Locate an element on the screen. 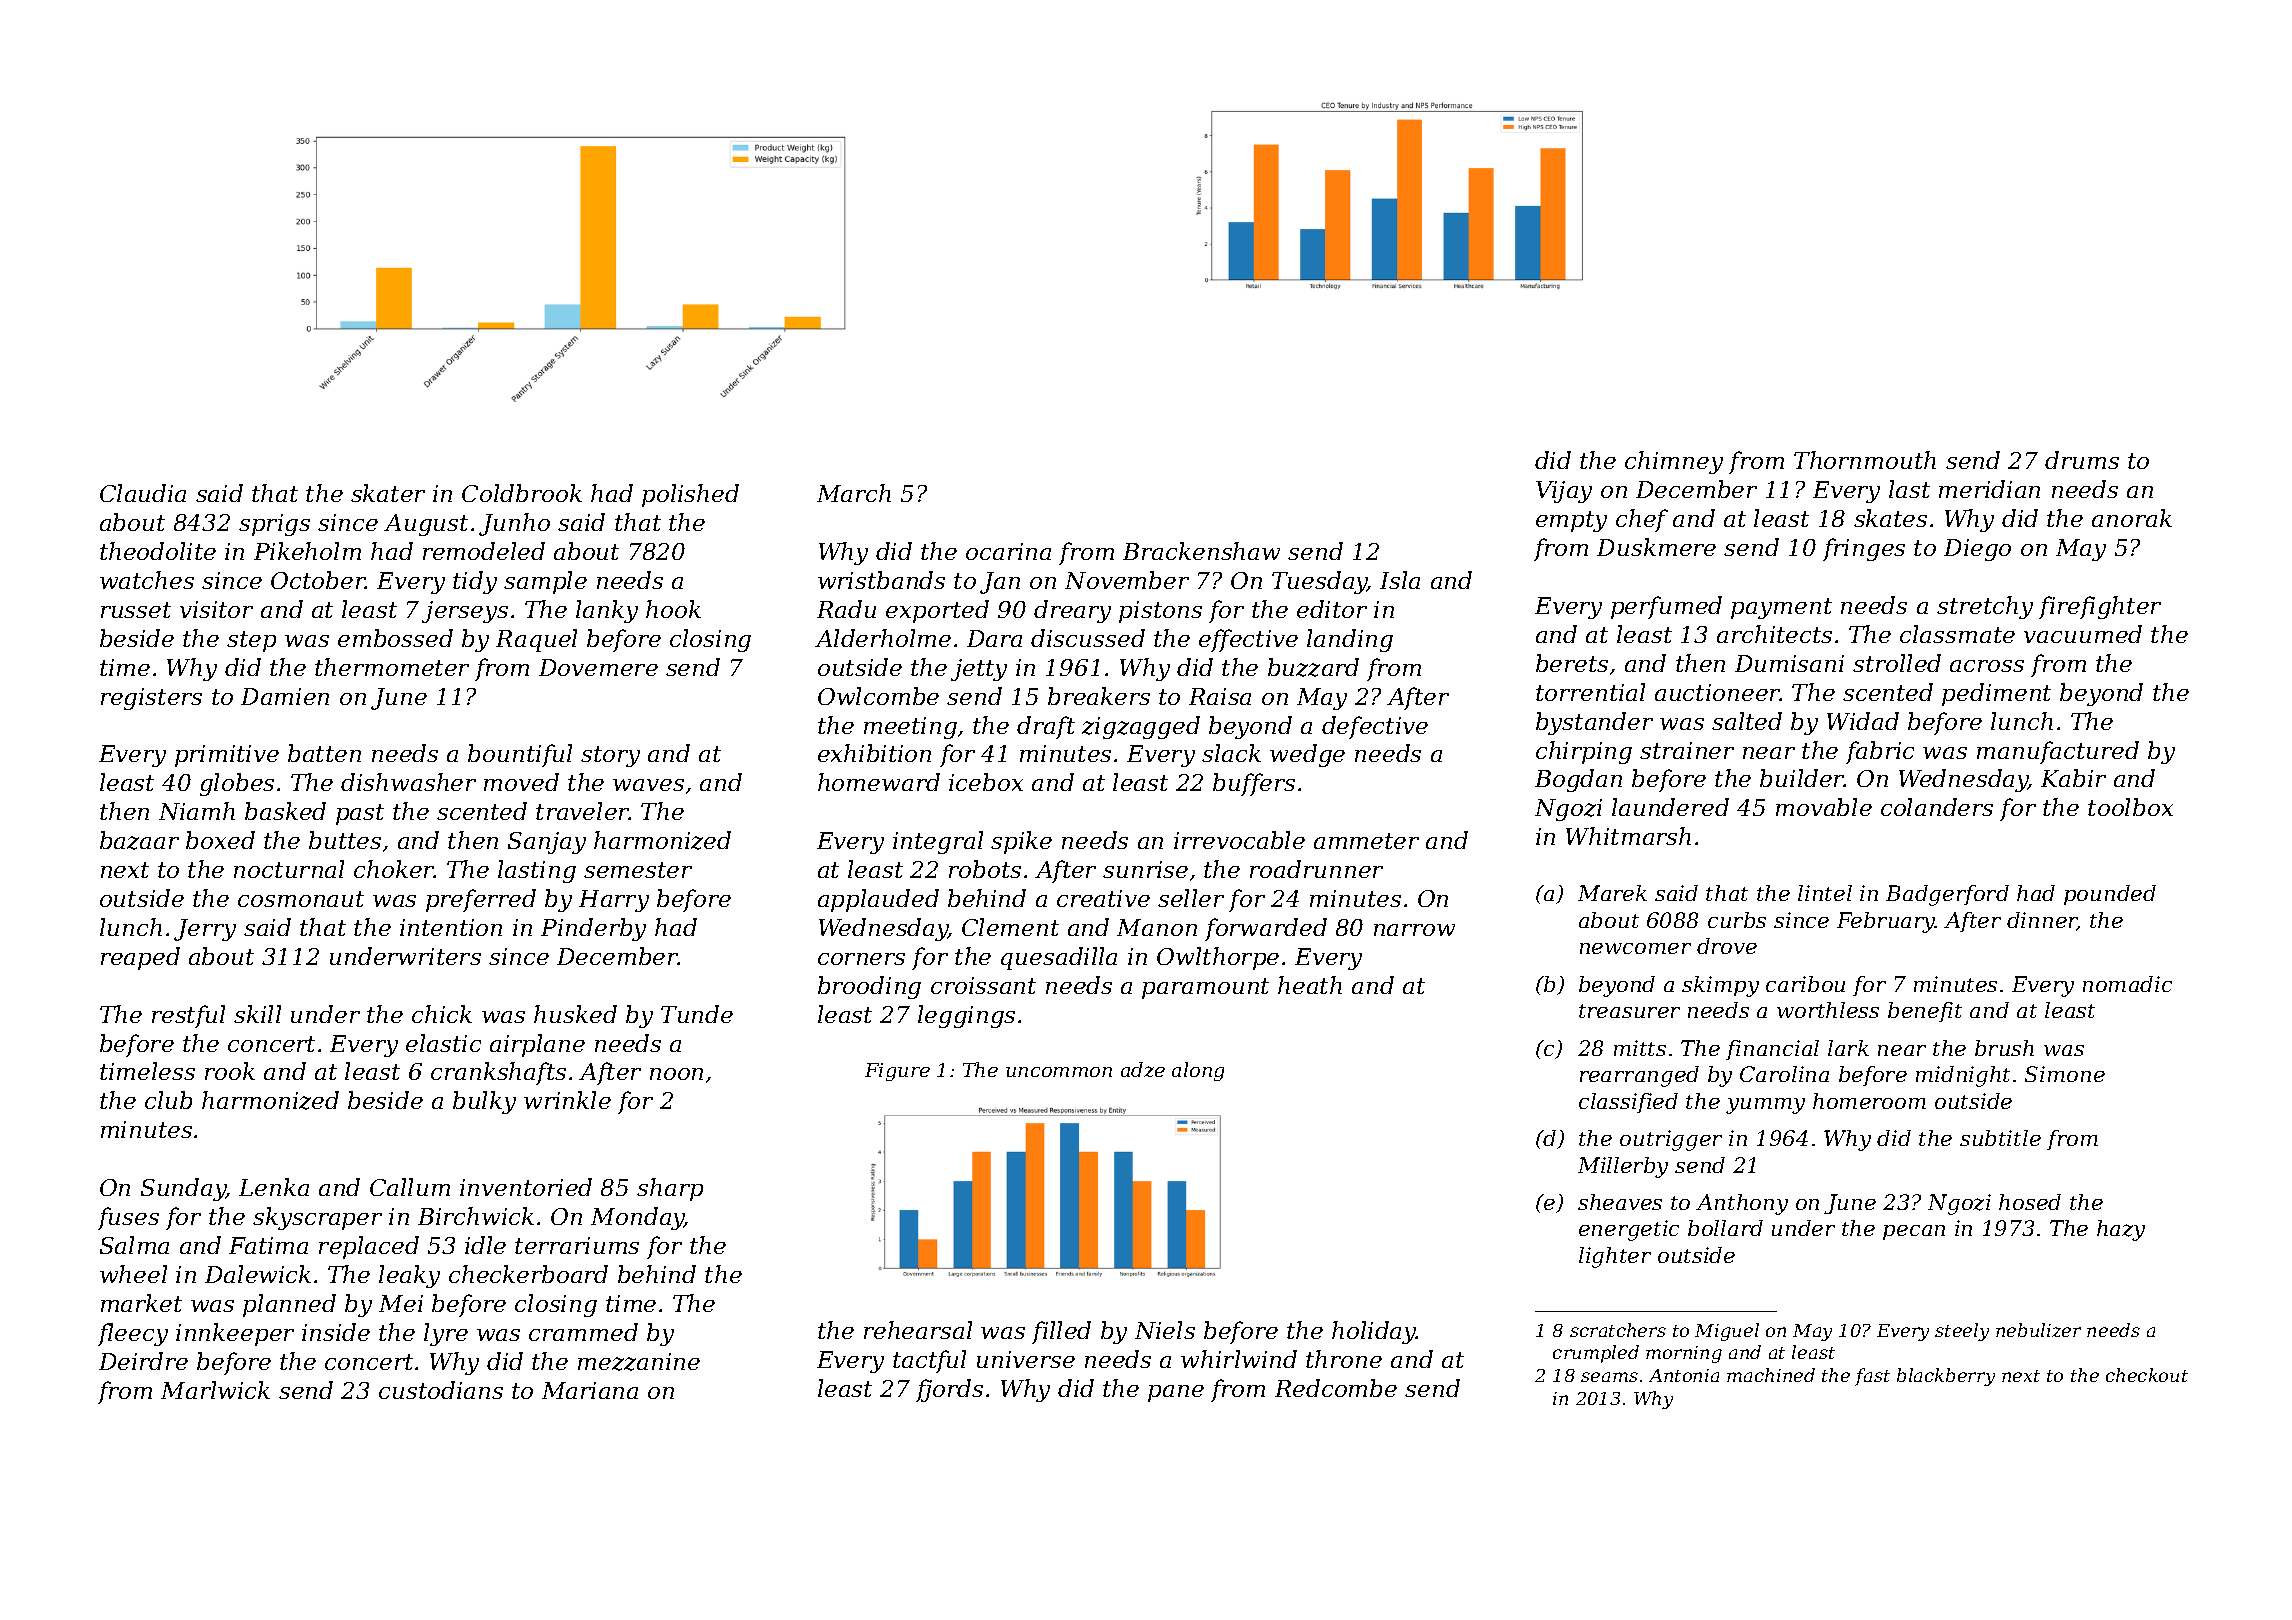 This screenshot has width=2292, height=1620. skater is located at coordinates (388, 493).
